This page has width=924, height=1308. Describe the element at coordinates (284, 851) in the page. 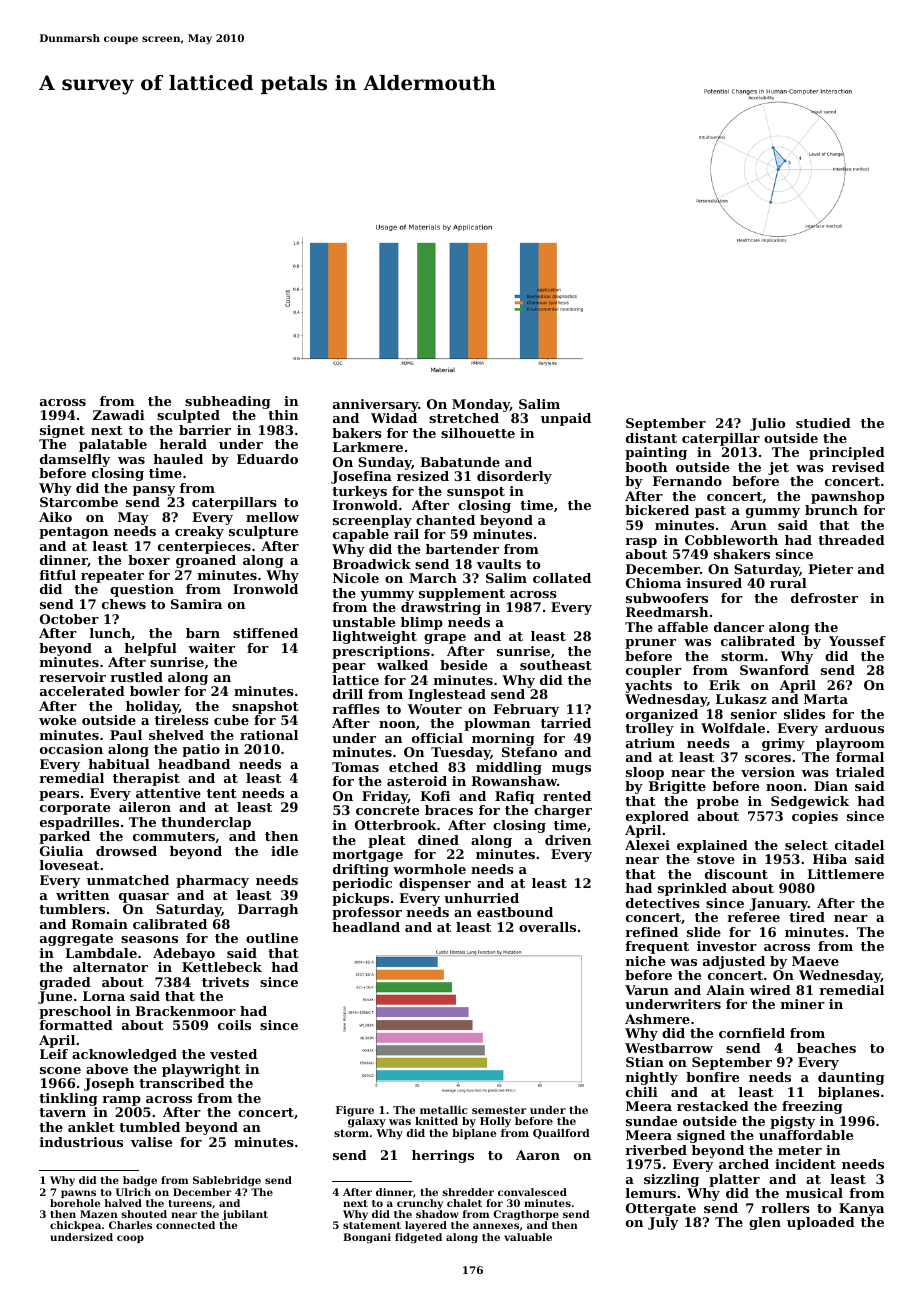

I see `idle` at that location.
